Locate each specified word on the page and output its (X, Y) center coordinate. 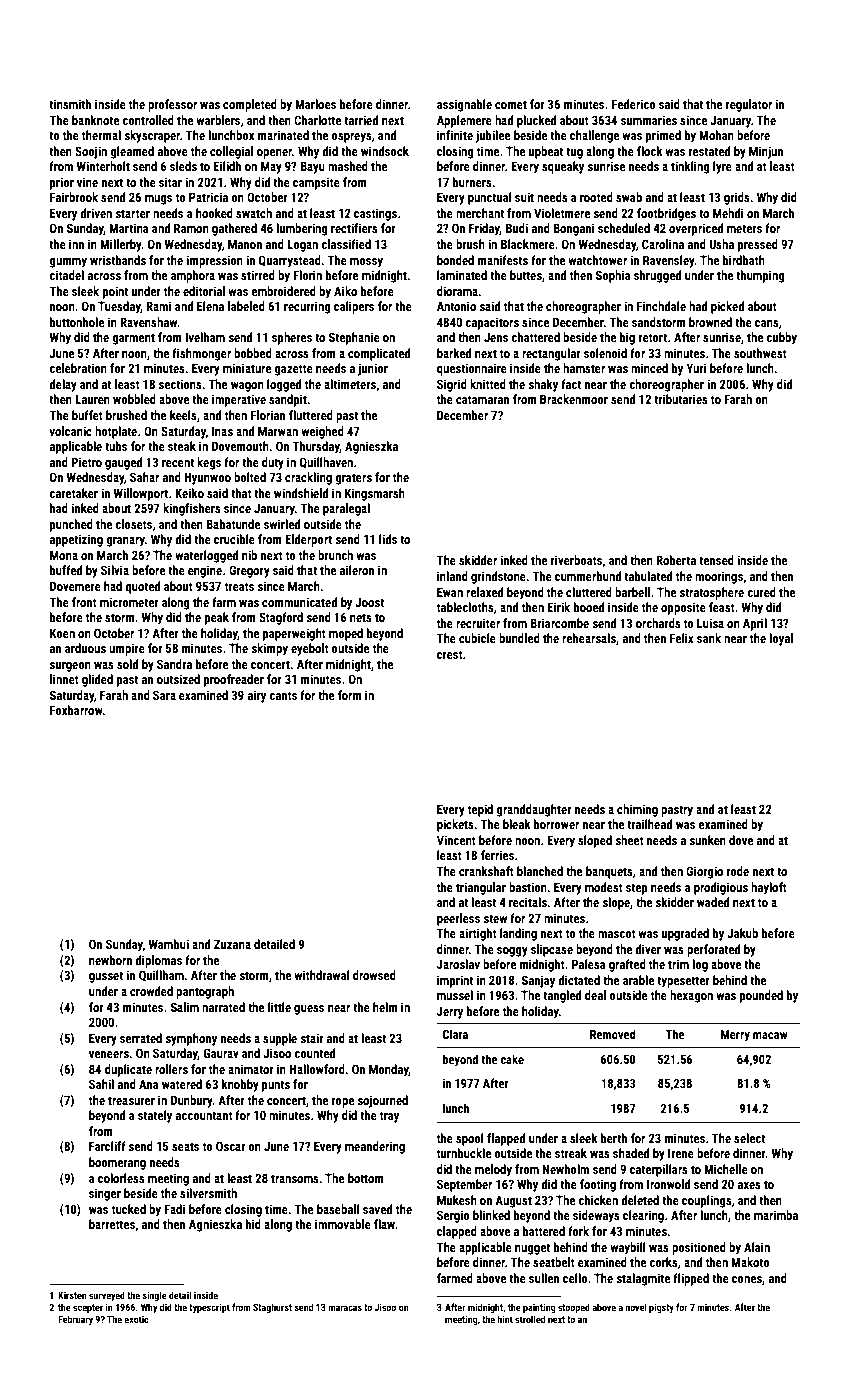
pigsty (661, 1308)
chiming (637, 810)
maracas (345, 1308)
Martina (129, 228)
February (75, 1320)
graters (353, 479)
